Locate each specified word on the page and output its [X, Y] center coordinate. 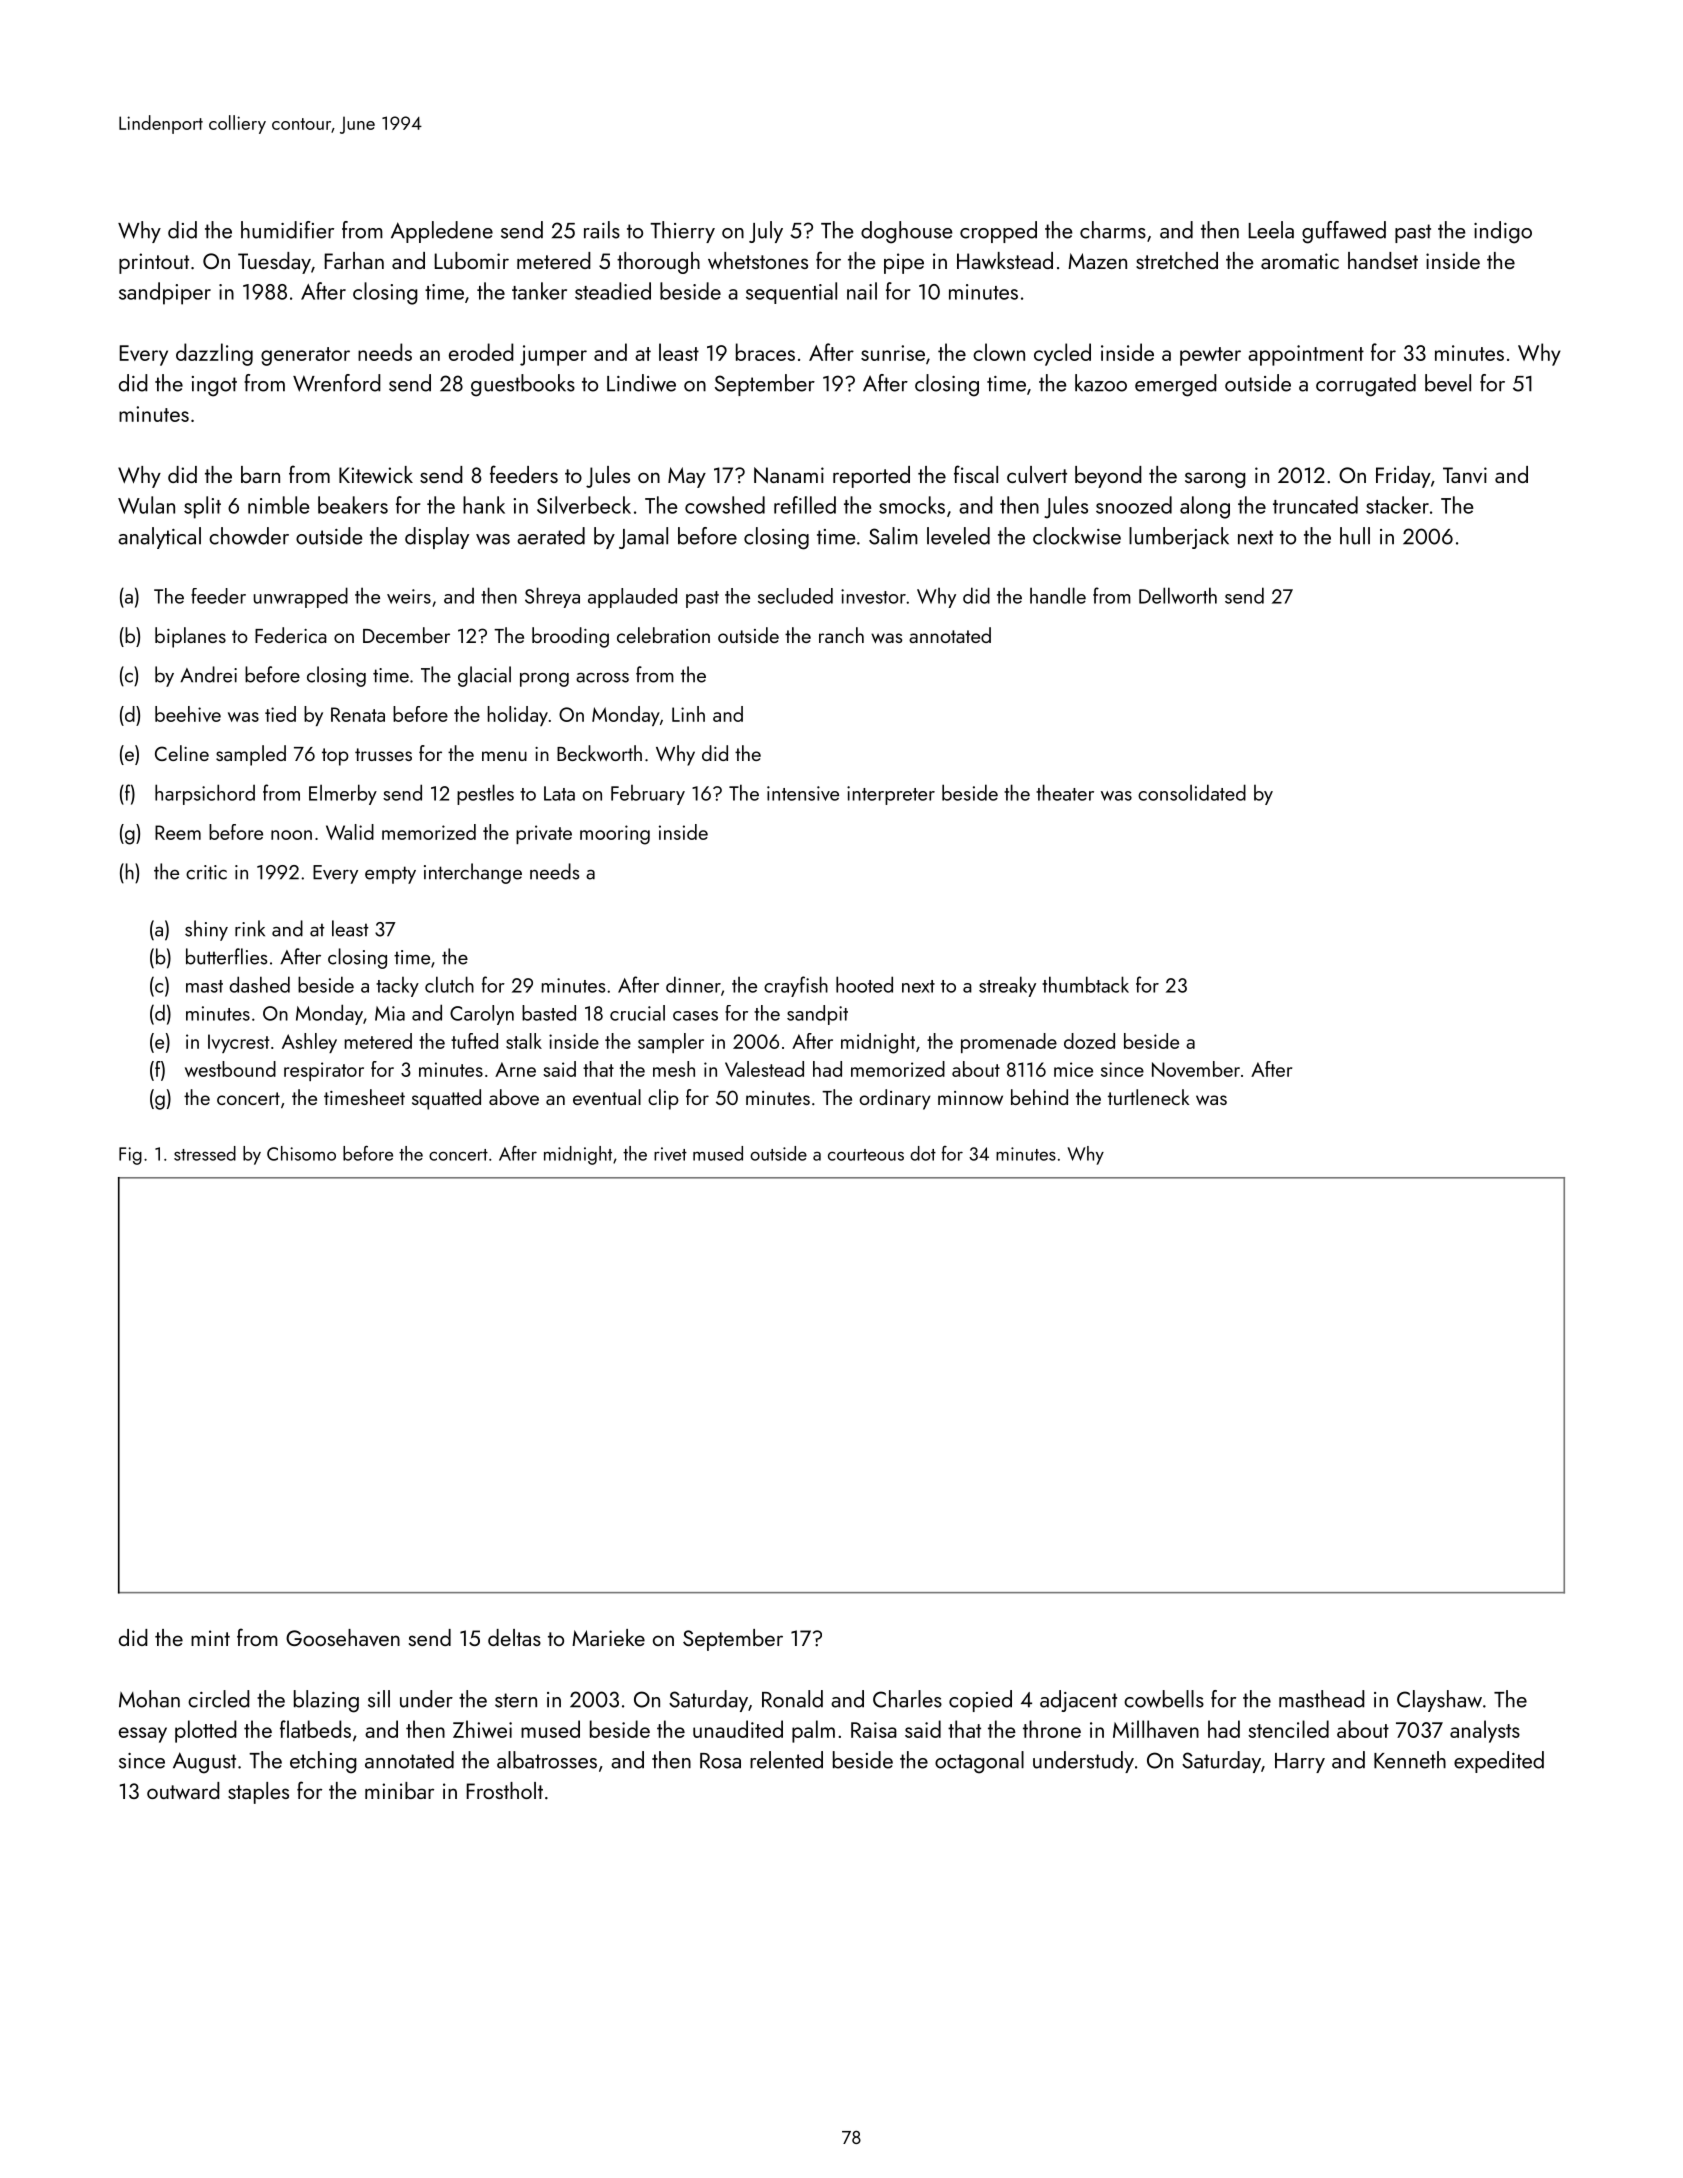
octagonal [979, 1762]
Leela [1271, 230]
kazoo [1101, 383]
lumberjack [1179, 538]
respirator [324, 1071]
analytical [159, 538]
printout [154, 263]
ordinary [895, 1099]
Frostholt [505, 1790]
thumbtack [1085, 984]
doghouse [907, 232]
